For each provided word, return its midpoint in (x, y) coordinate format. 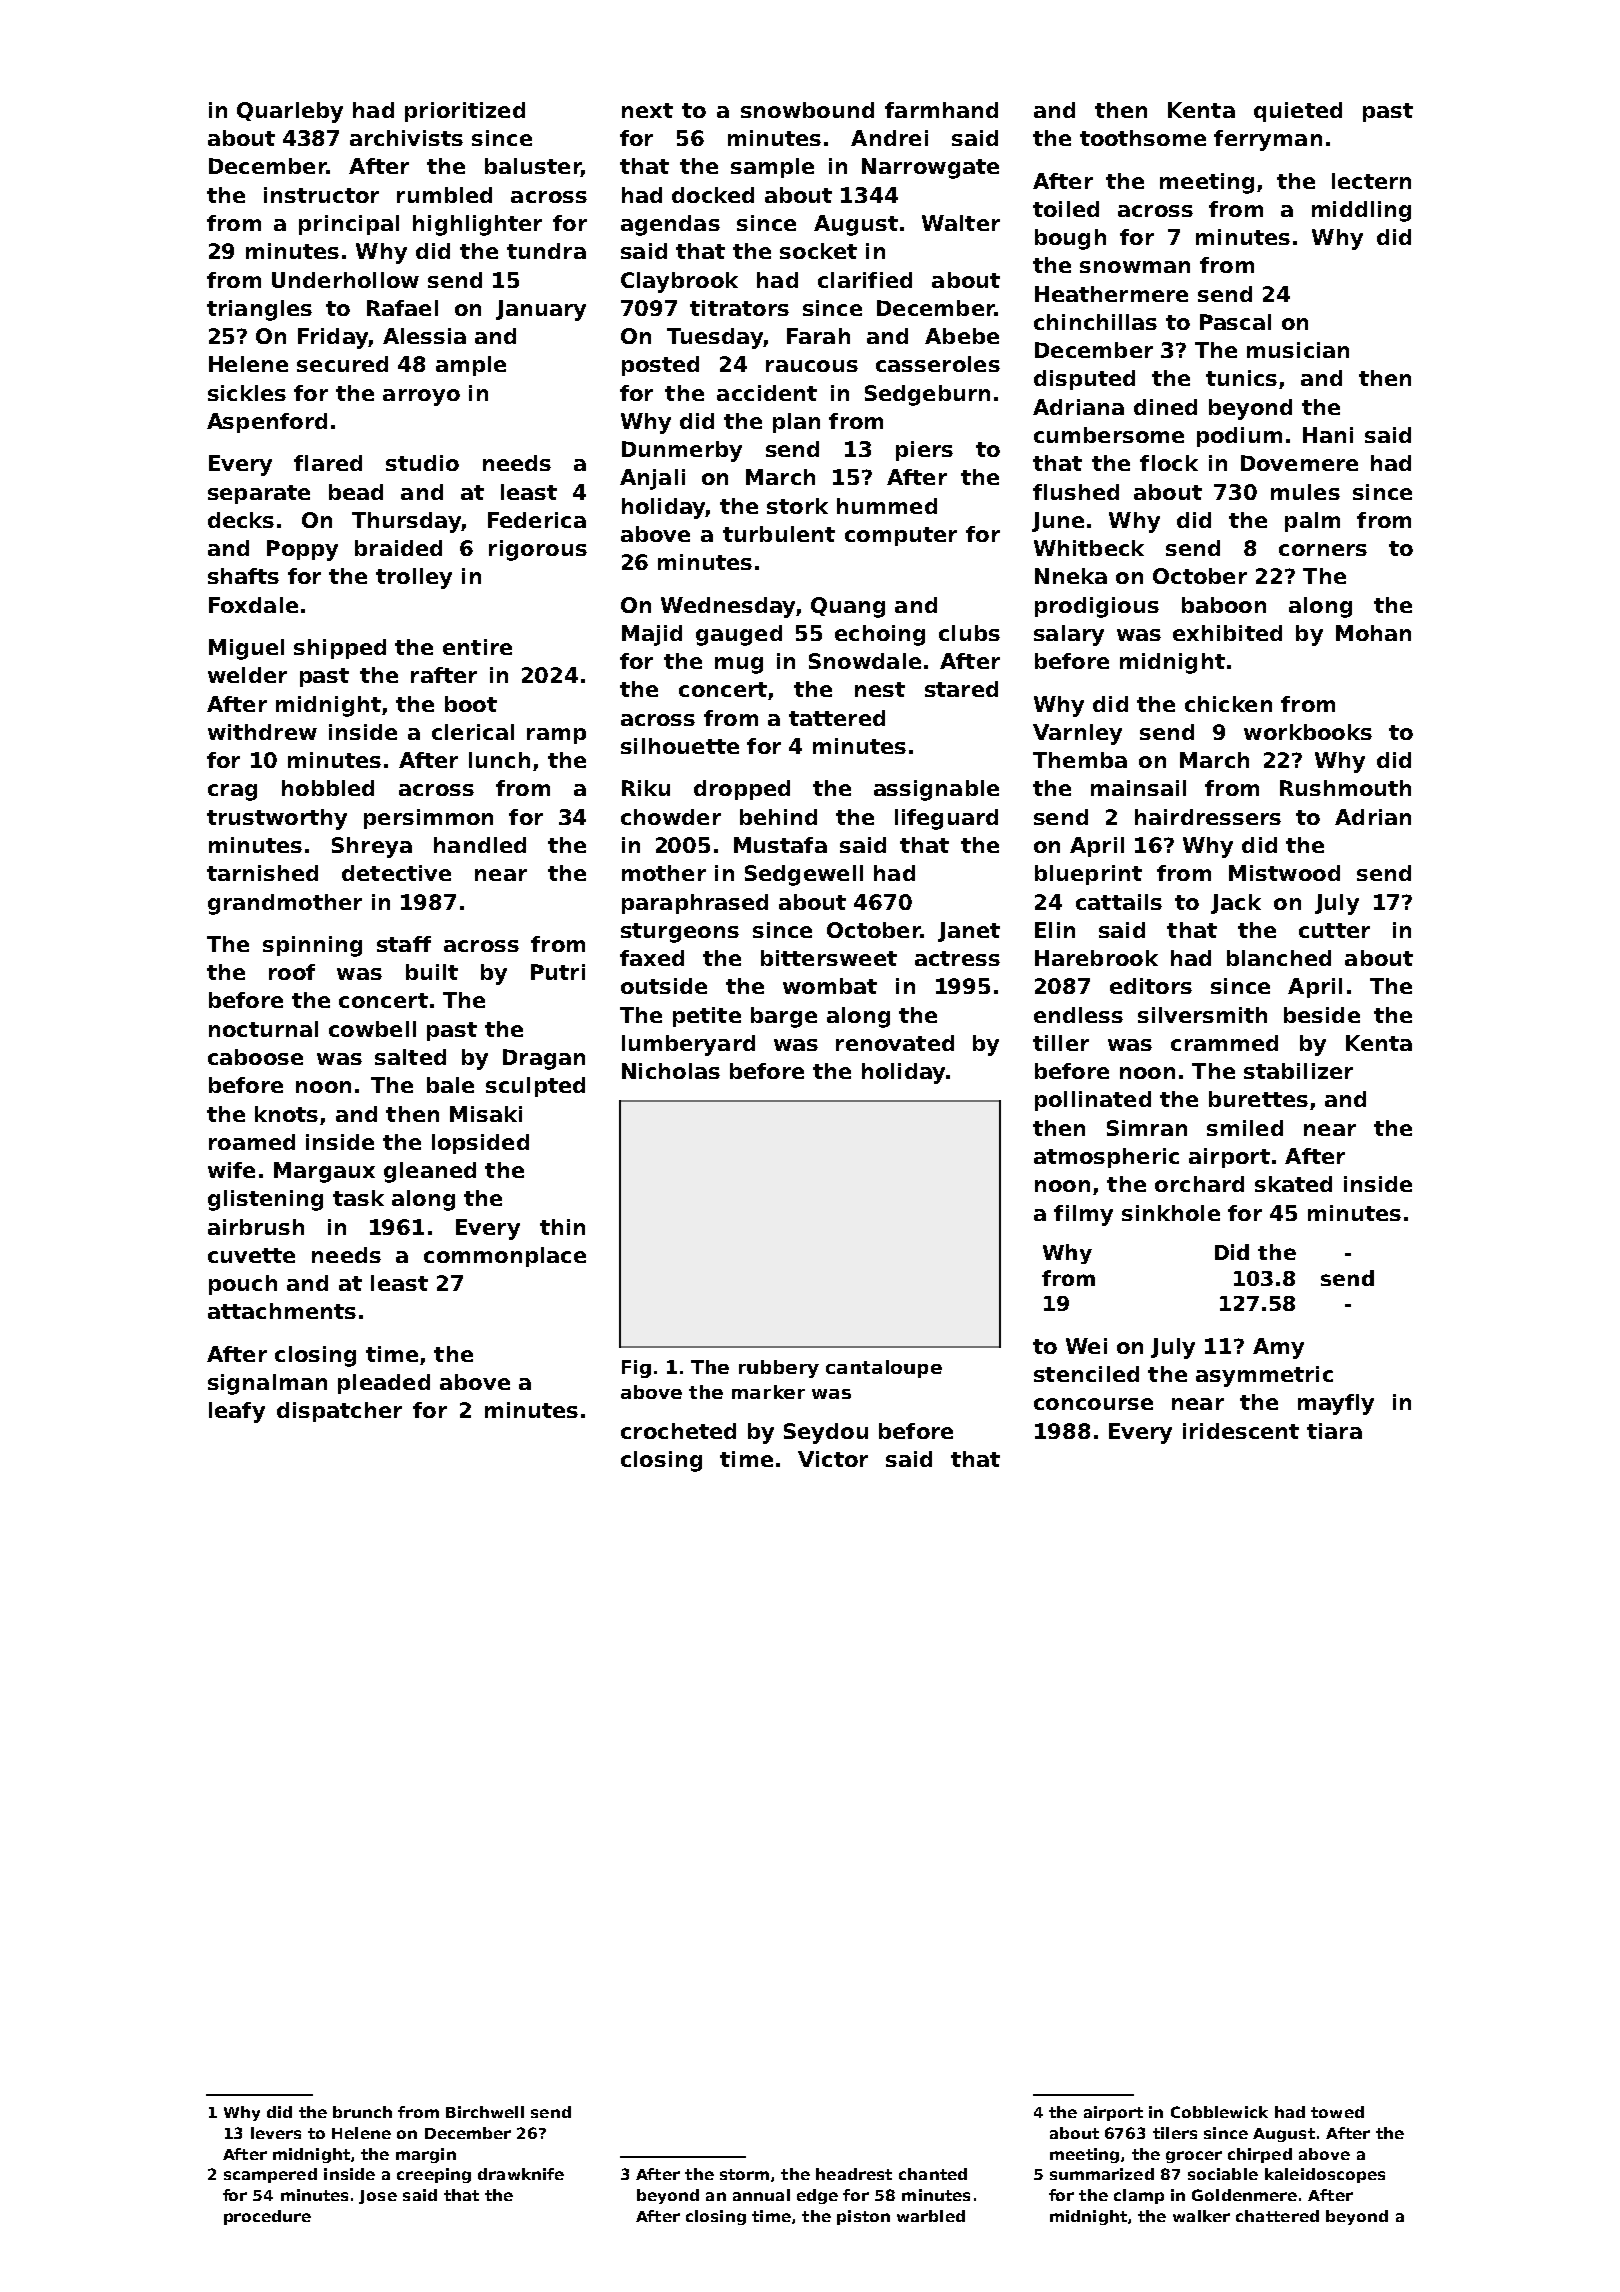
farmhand (941, 110)
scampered (270, 2175)
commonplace (505, 1257)
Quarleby (290, 112)
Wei (1086, 1346)
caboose (255, 1057)
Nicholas (671, 1071)
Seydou (826, 1433)
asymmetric (1264, 1376)
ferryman (1268, 140)
